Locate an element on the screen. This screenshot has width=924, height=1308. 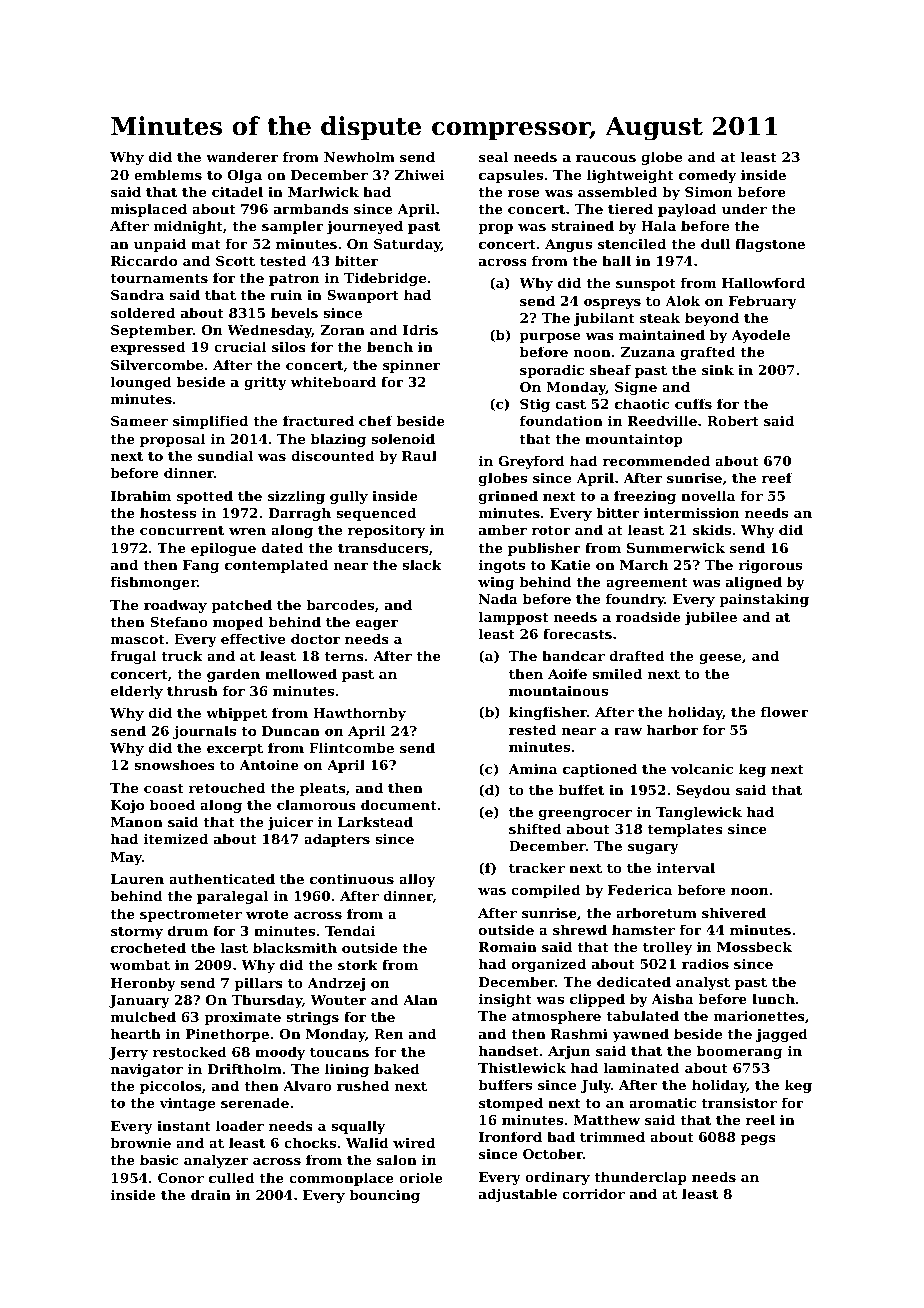
snowshoes is located at coordinates (174, 764).
